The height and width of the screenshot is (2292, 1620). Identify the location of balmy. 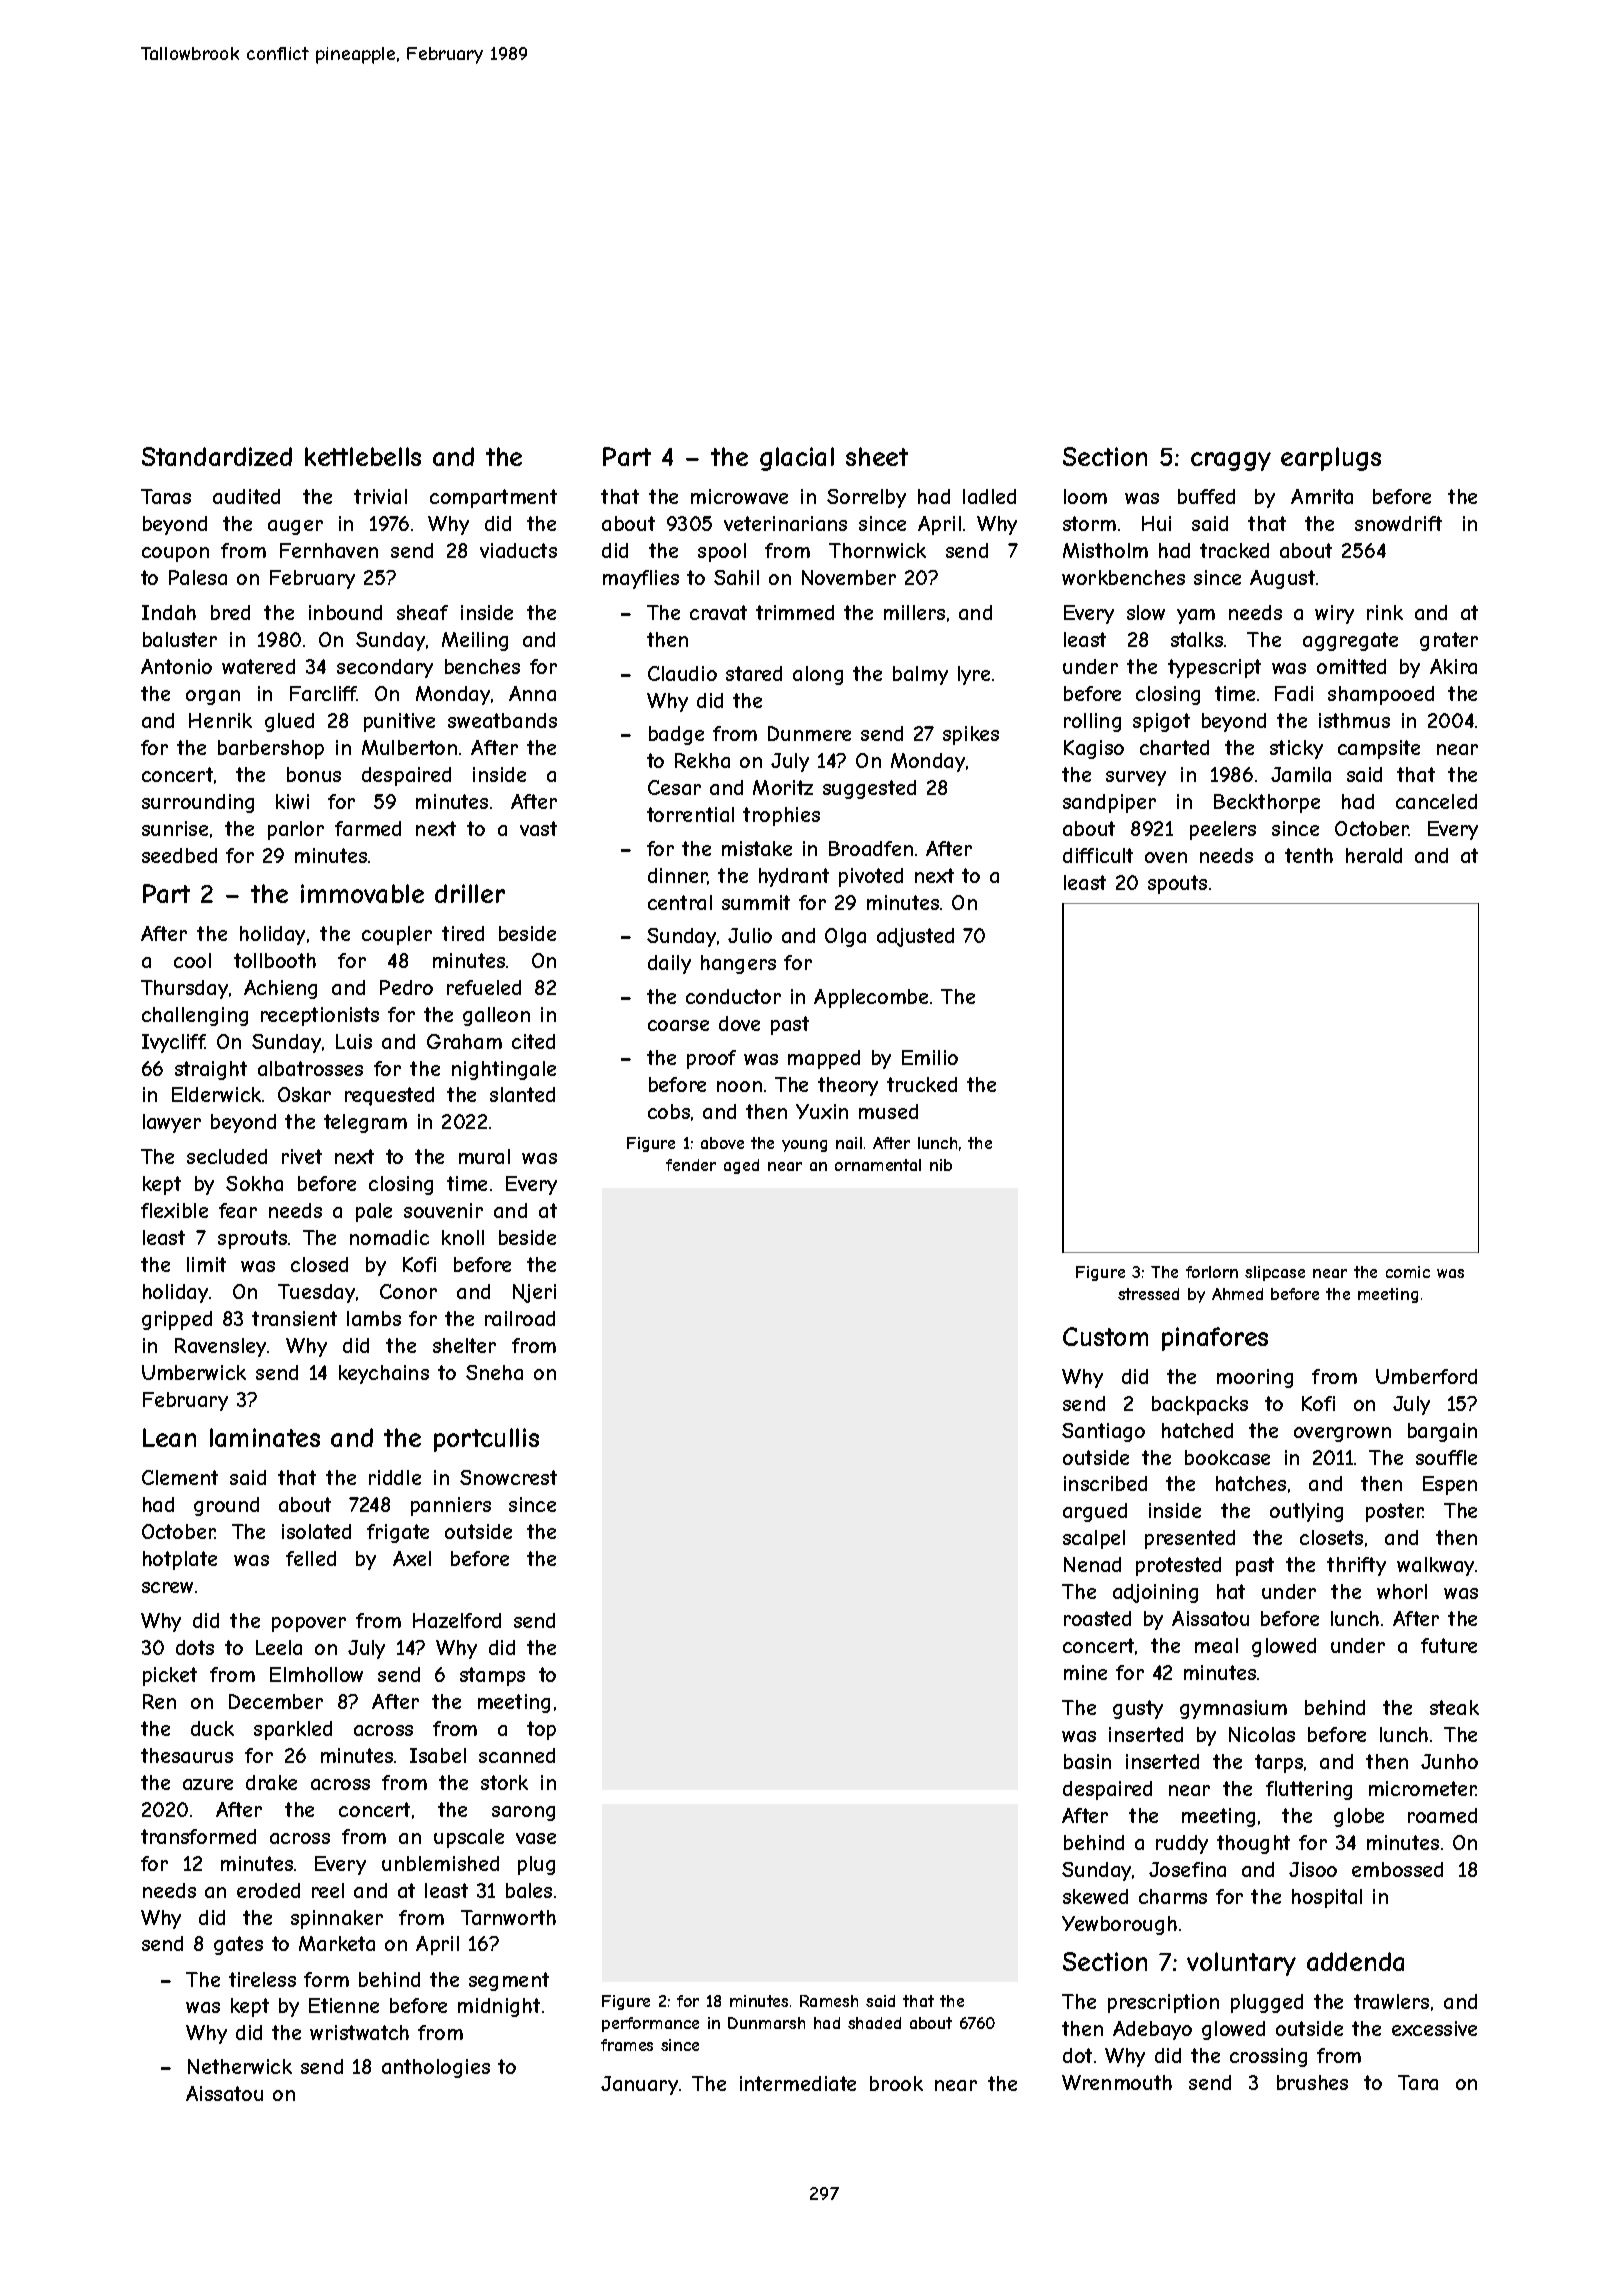
(920, 675).
